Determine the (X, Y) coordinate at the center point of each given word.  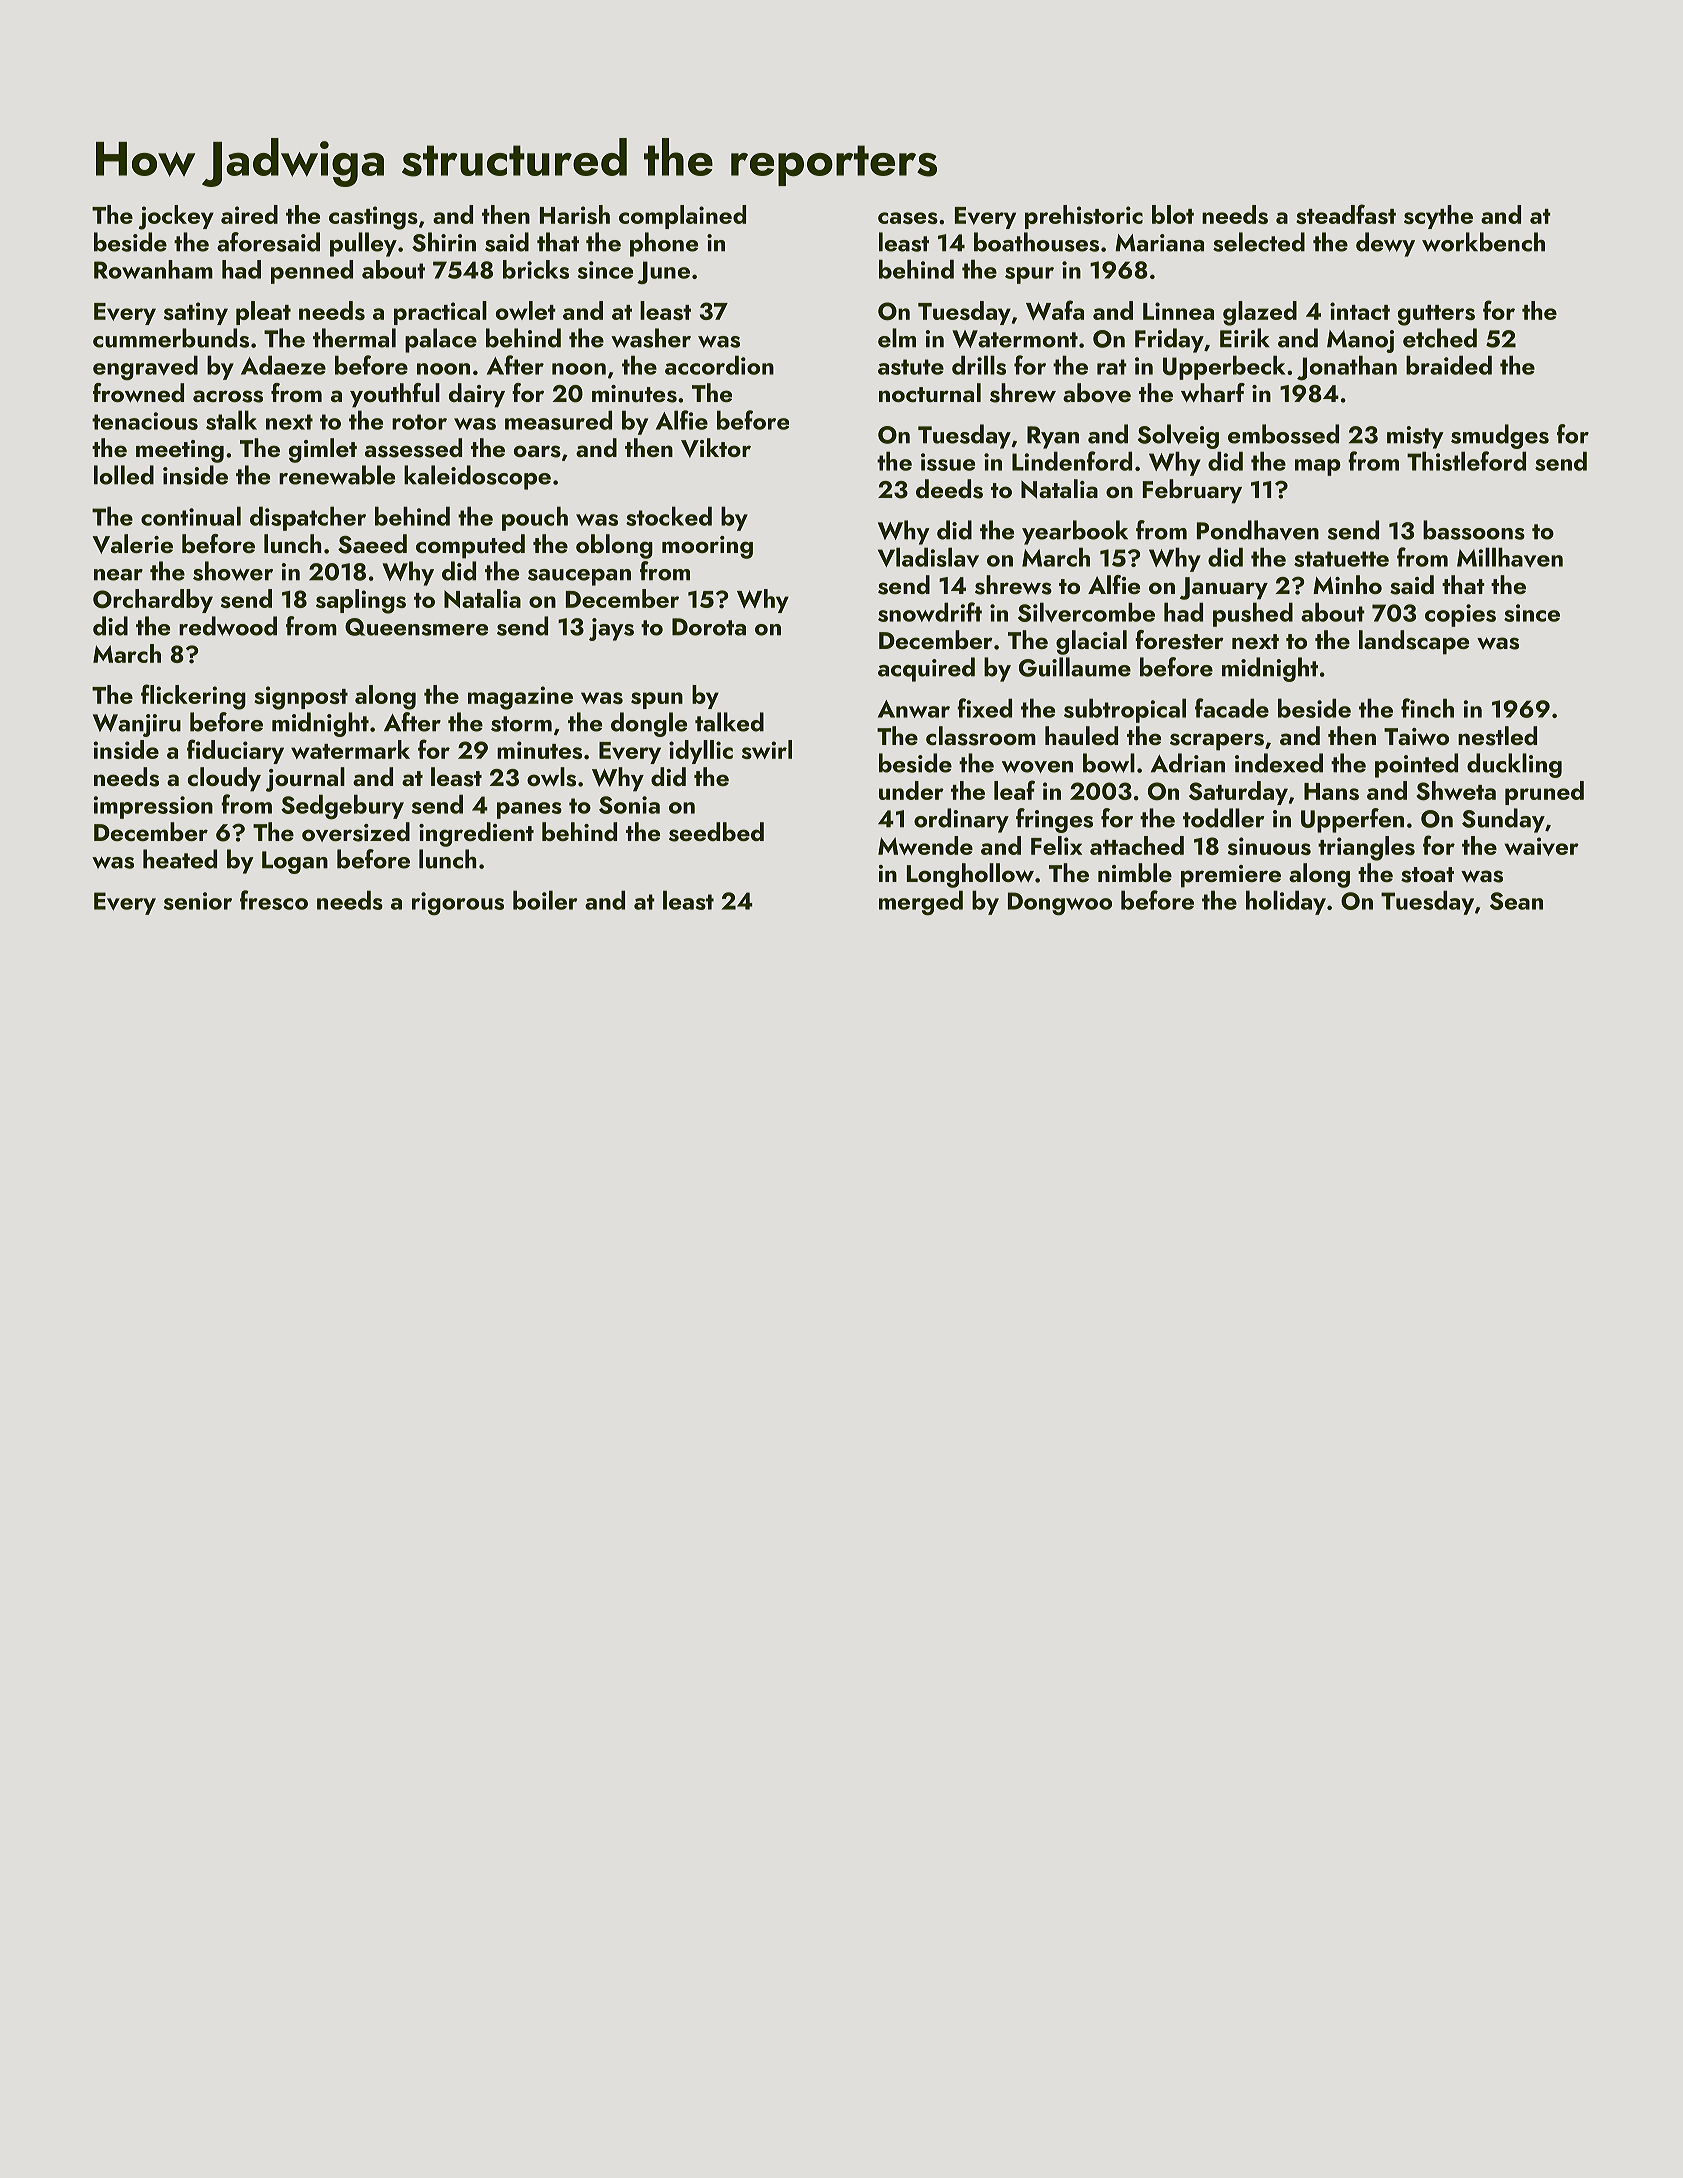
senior (198, 901)
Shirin (444, 242)
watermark (350, 749)
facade (1232, 708)
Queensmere (416, 627)
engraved (145, 367)
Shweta (1456, 791)
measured (558, 420)
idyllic (701, 752)
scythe (1438, 217)
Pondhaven (1258, 530)
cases (908, 218)
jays (611, 629)
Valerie (132, 544)
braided (1449, 365)
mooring (707, 547)
